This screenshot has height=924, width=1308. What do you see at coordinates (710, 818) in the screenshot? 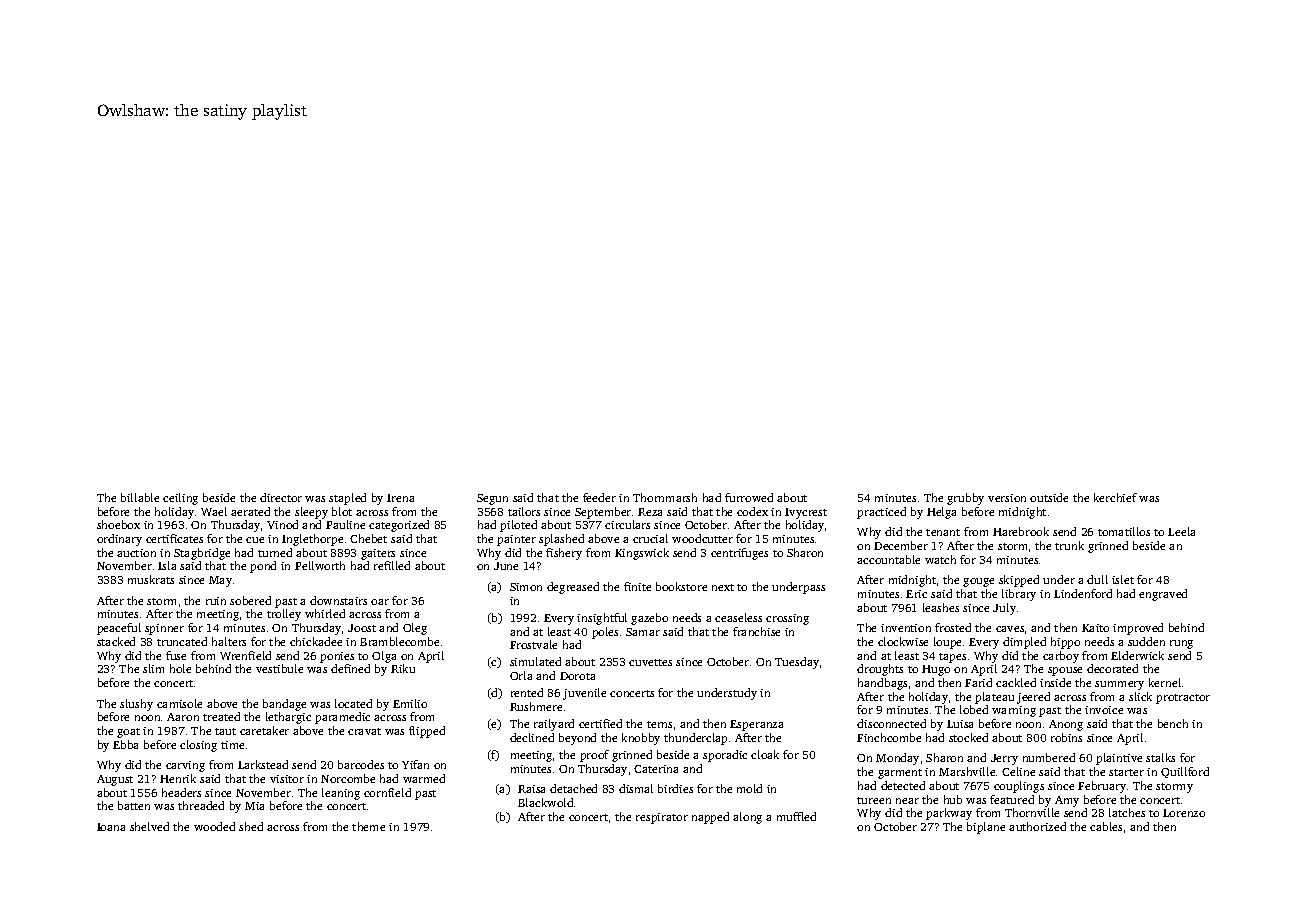
I see `napped` at bounding box center [710, 818].
